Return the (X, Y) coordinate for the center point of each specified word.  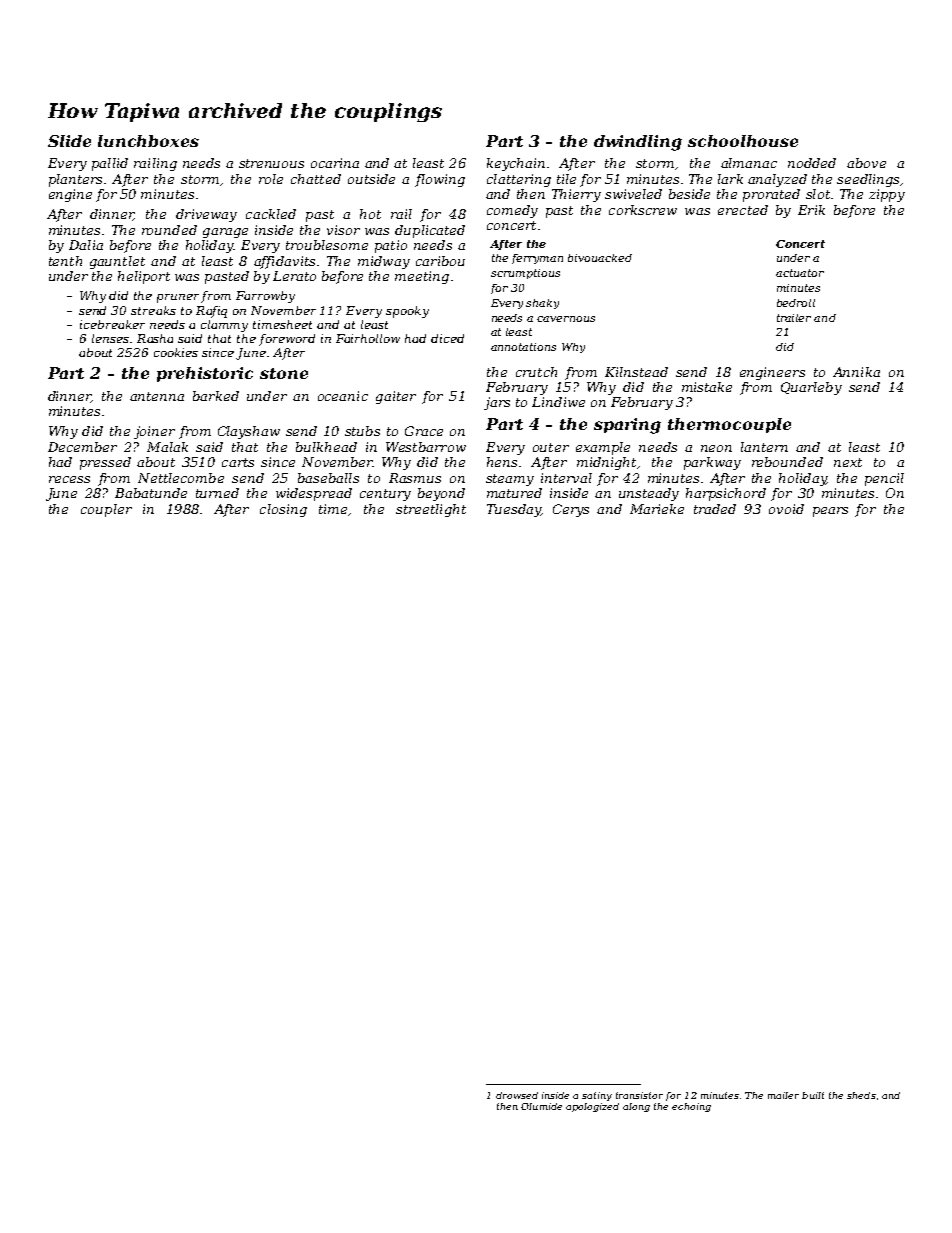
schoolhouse (743, 141)
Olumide (541, 1106)
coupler (106, 510)
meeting (422, 277)
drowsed (517, 1095)
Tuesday (514, 510)
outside (371, 179)
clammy (224, 326)
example (603, 448)
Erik (811, 210)
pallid (110, 164)
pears (830, 512)
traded (715, 509)
